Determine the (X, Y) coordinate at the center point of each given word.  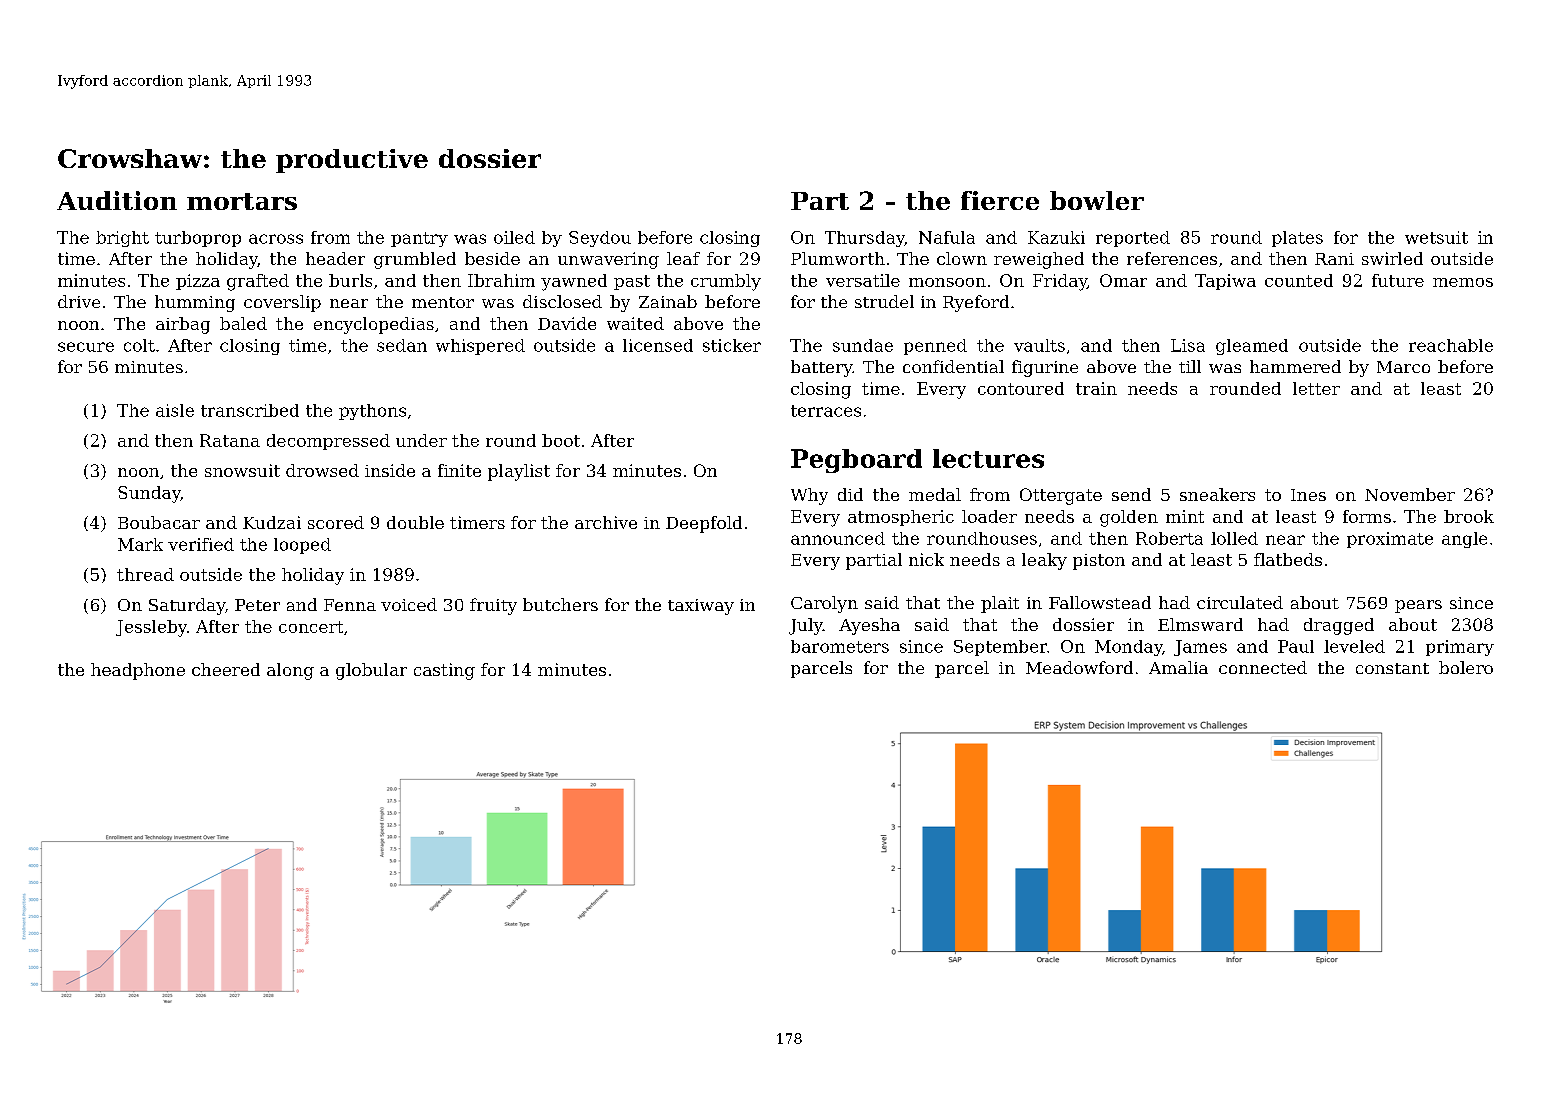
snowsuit (242, 470)
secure (86, 347)
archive (606, 522)
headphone (138, 671)
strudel (884, 301)
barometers (840, 646)
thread (145, 574)
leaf (683, 258)
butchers (560, 604)
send (1131, 494)
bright (122, 239)
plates (1297, 239)
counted (1299, 280)
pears (1418, 606)
